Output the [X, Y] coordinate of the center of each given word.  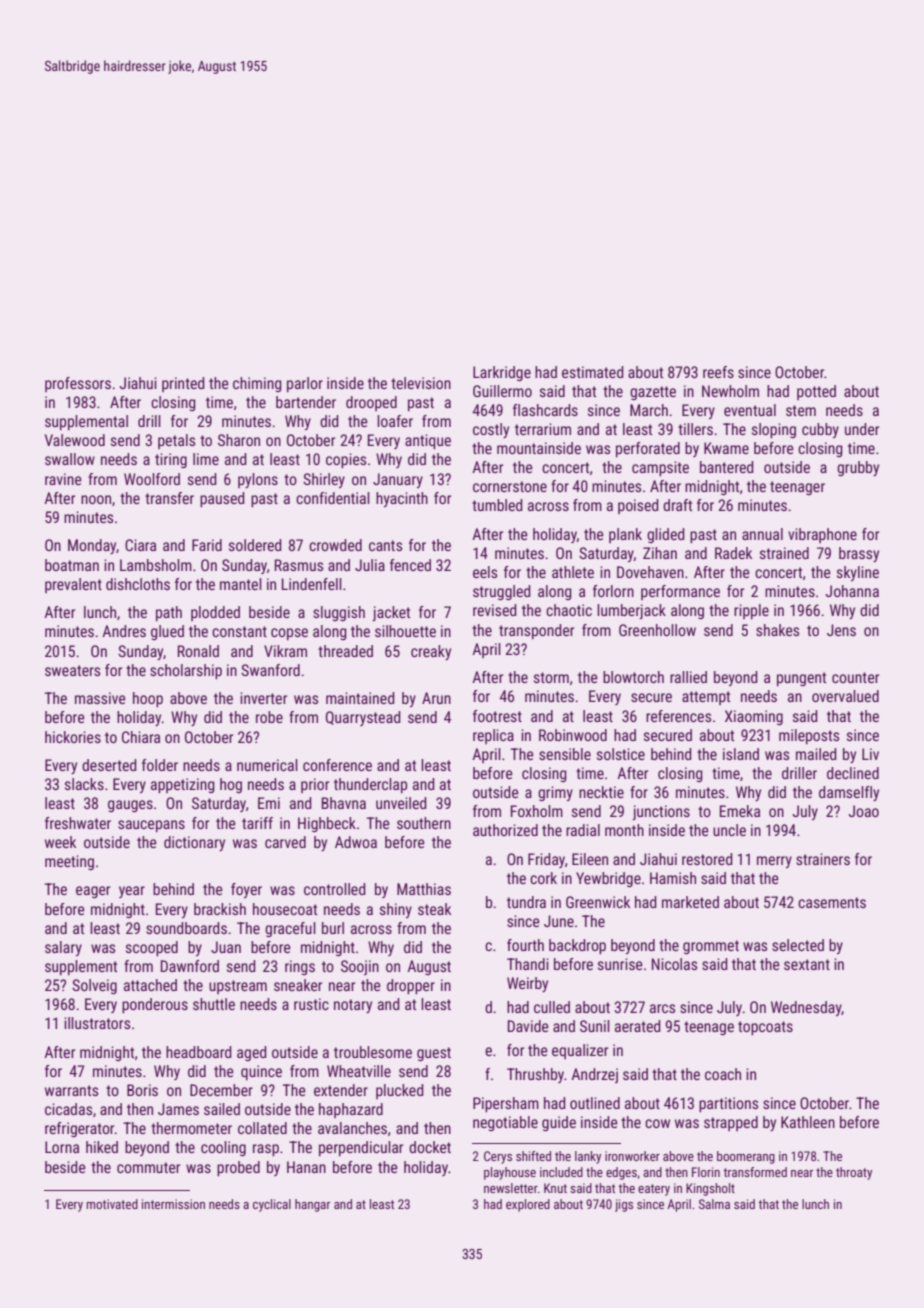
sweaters [72, 670]
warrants [71, 1090]
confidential [333, 498]
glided [666, 535]
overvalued [845, 696]
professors [78, 384]
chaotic [569, 610]
